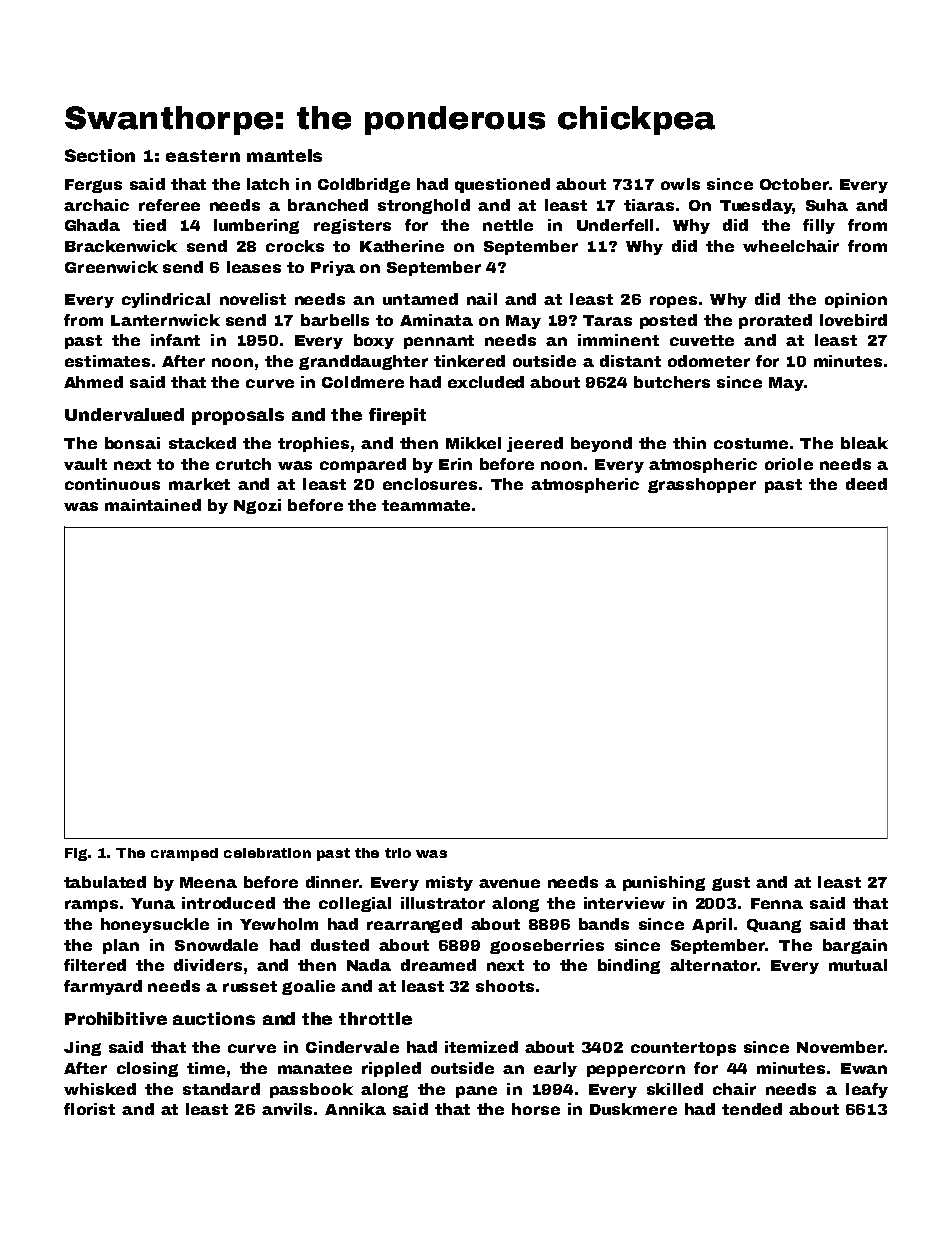 The image size is (952, 1233). I want to click on teammate, so click(426, 505).
